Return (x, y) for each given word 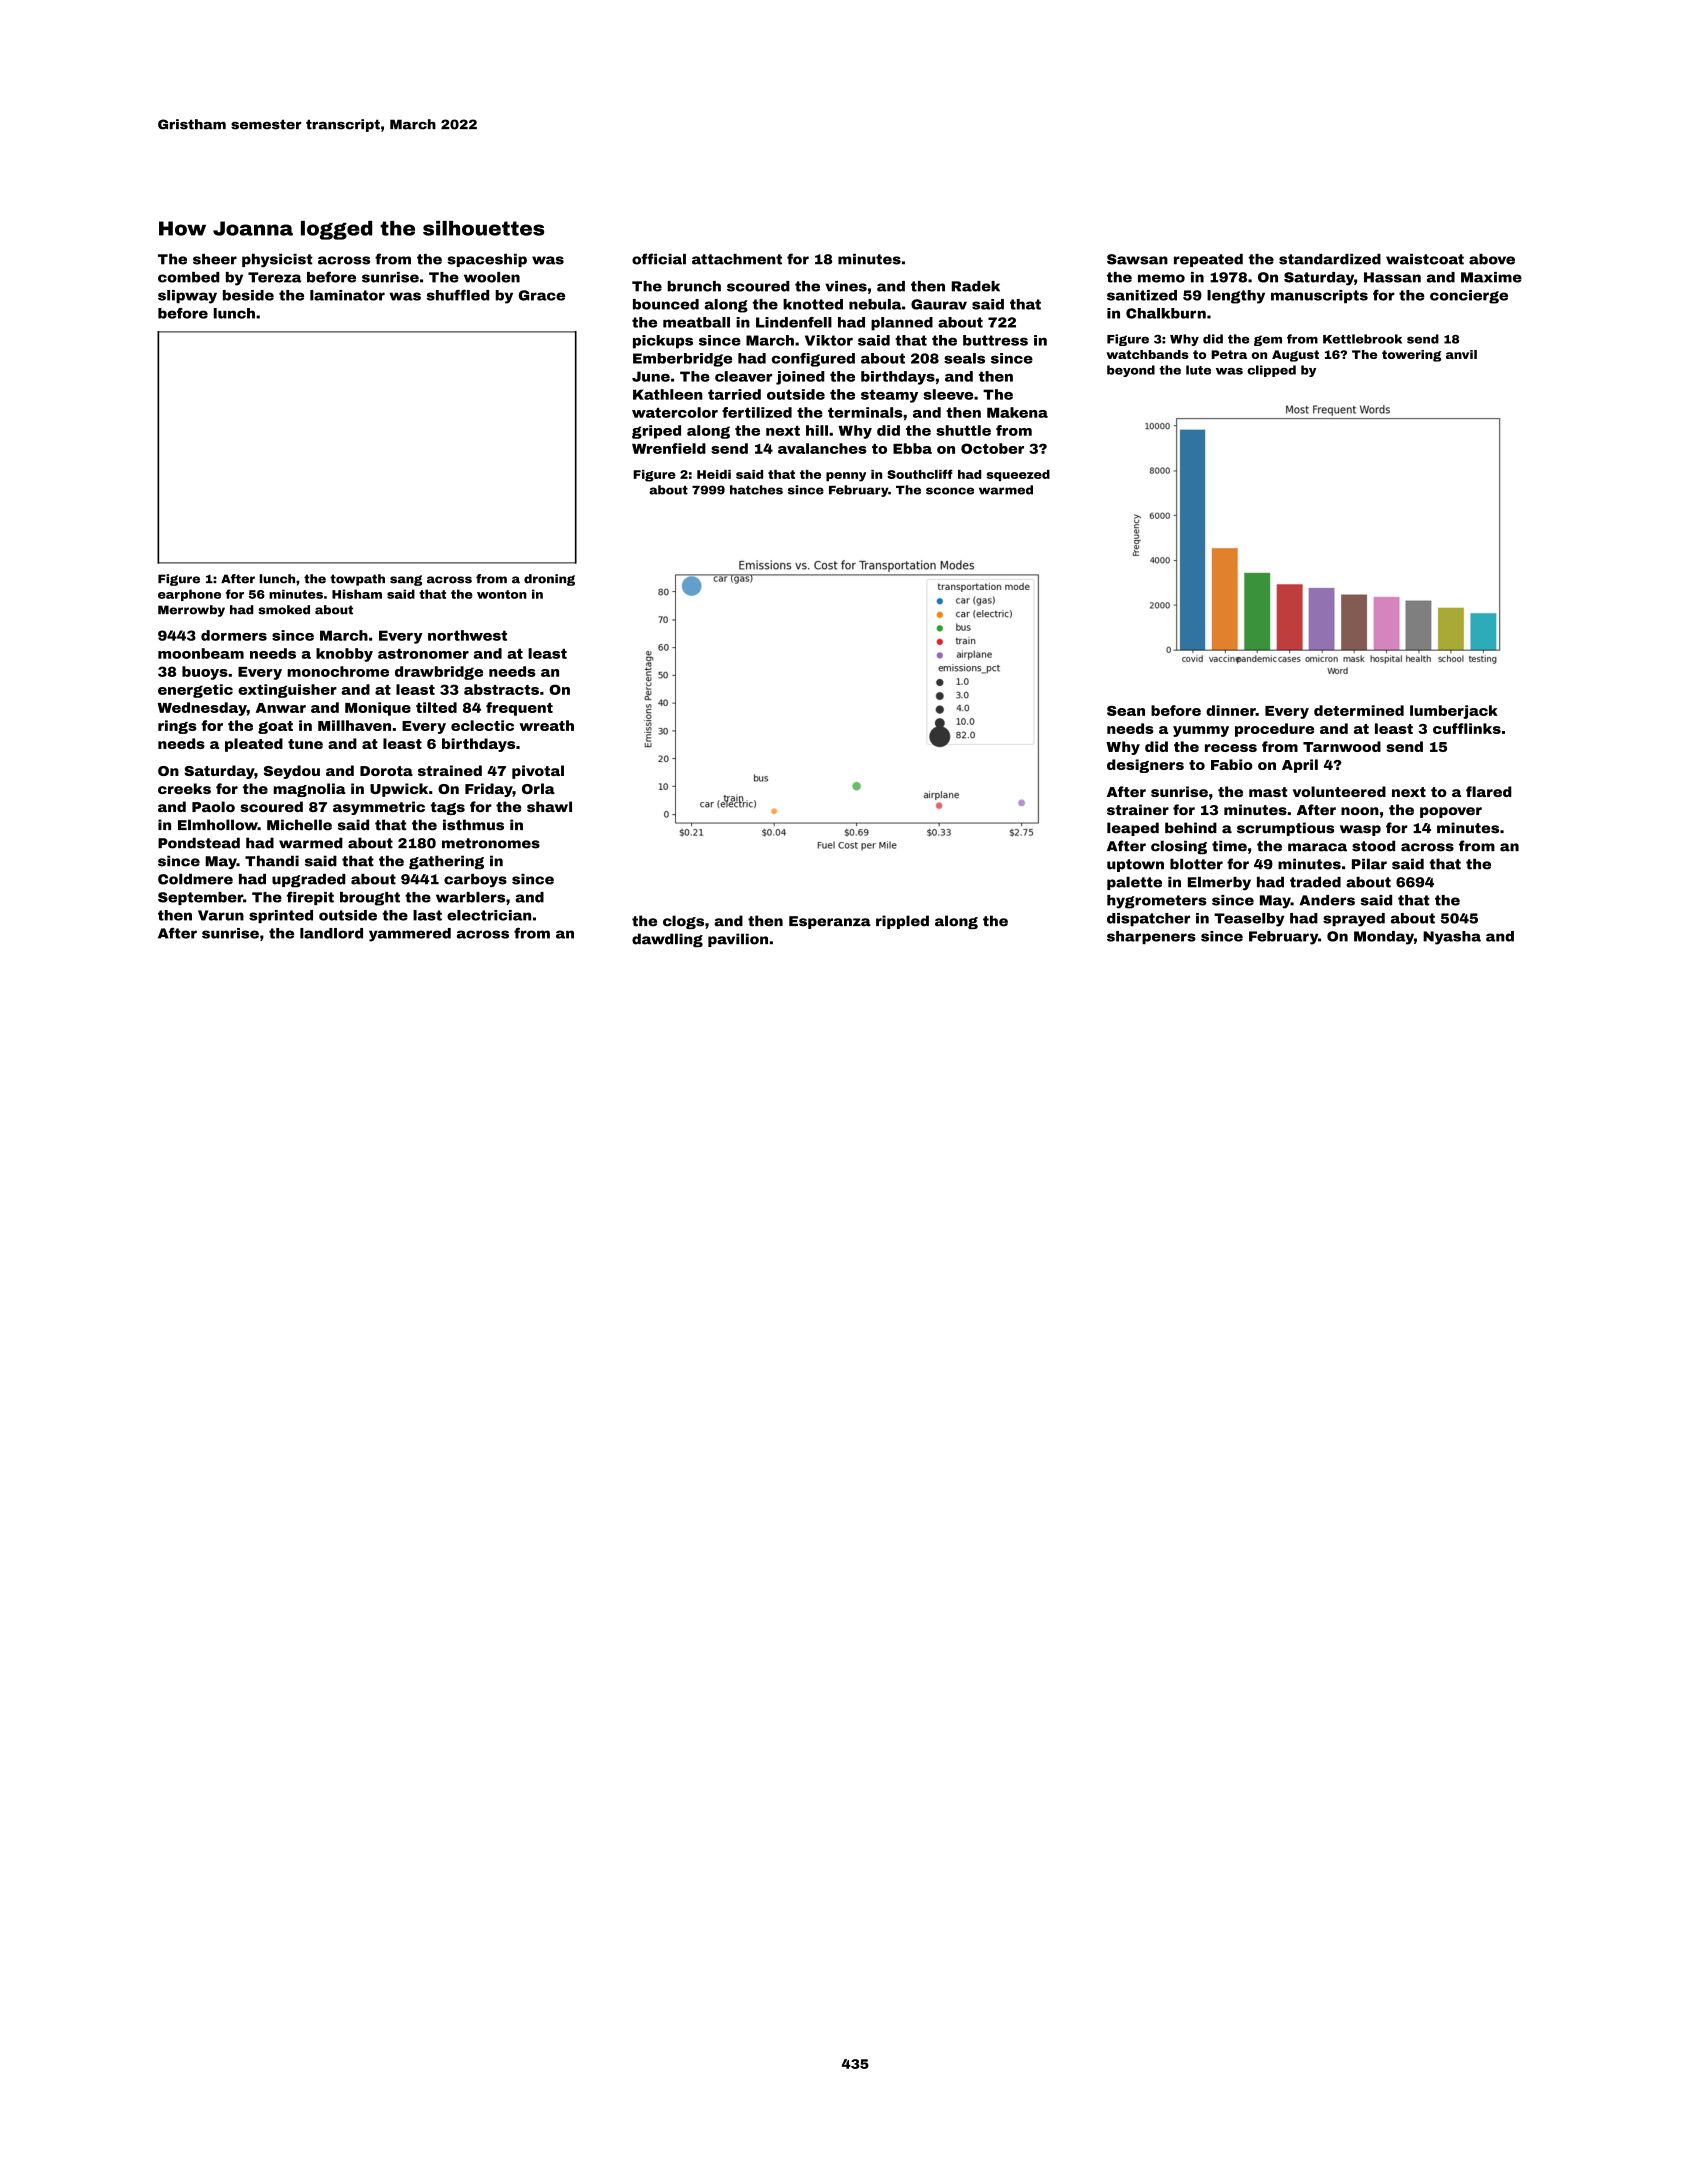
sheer (215, 259)
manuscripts (1319, 296)
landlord (331, 933)
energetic (195, 691)
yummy (1201, 731)
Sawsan (1137, 259)
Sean (1126, 710)
